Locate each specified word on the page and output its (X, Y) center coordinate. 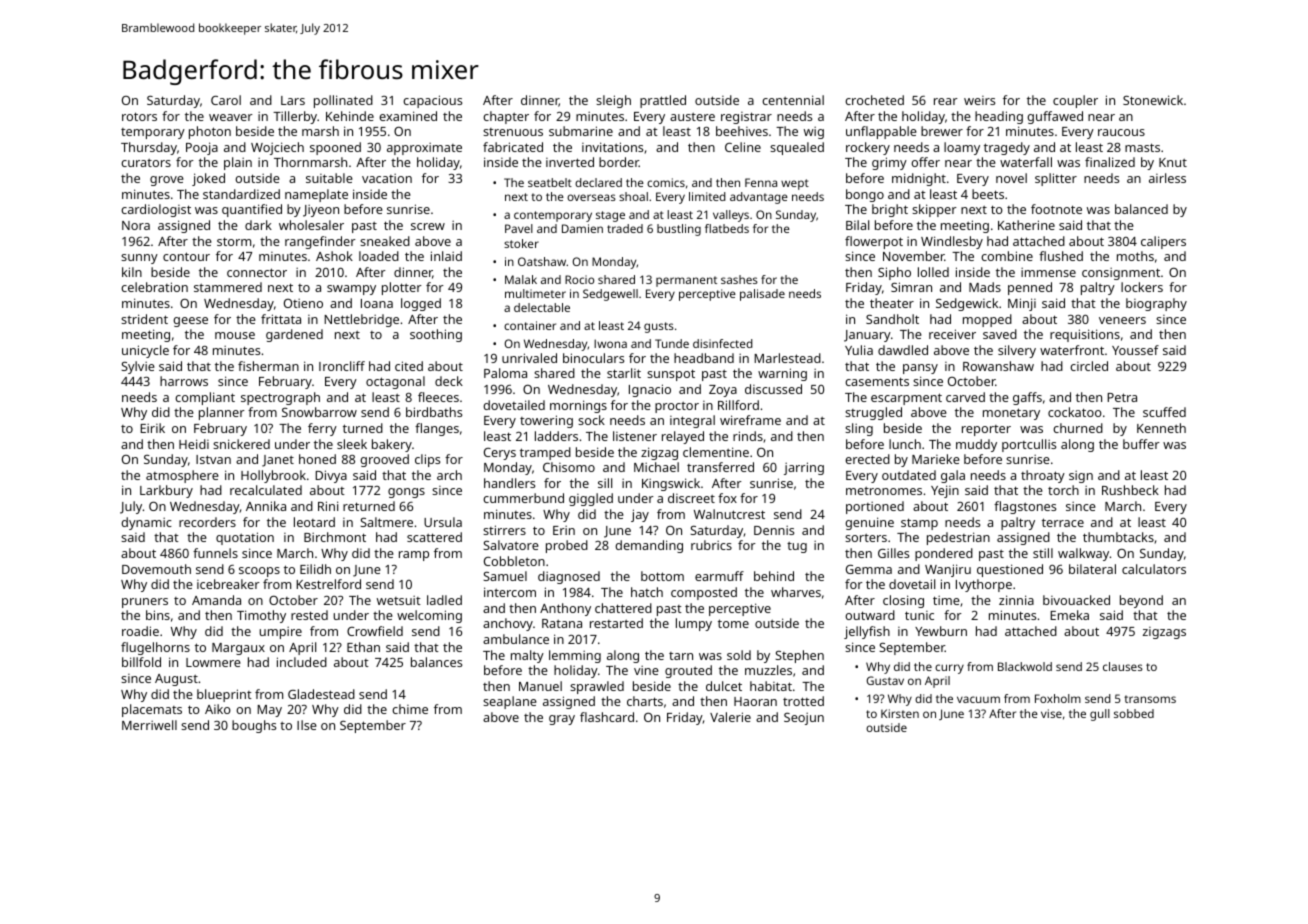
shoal (633, 196)
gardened (294, 335)
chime (410, 709)
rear (946, 101)
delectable (542, 307)
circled (1089, 366)
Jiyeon (321, 211)
